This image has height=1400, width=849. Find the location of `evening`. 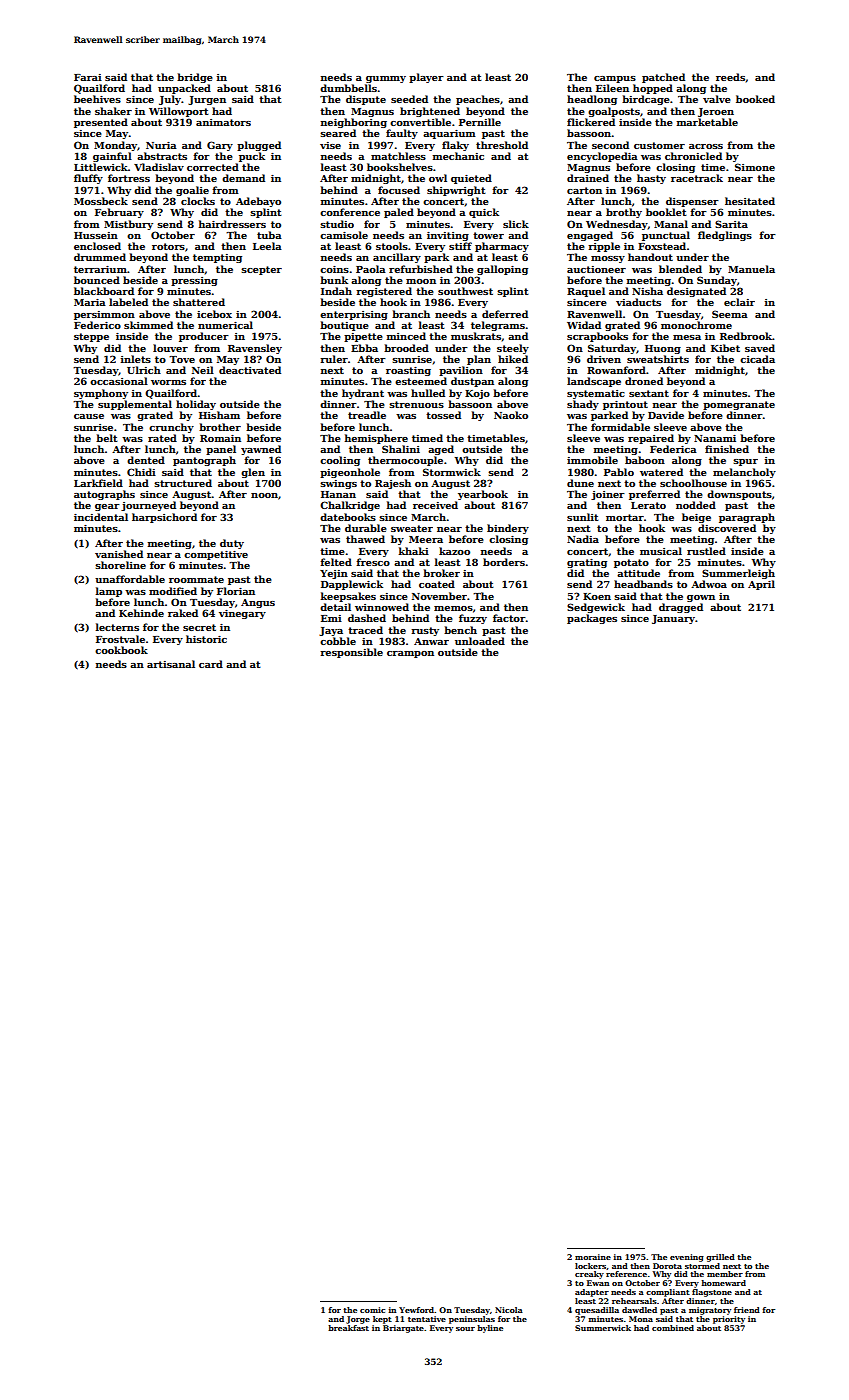

evening is located at coordinates (687, 1258).
